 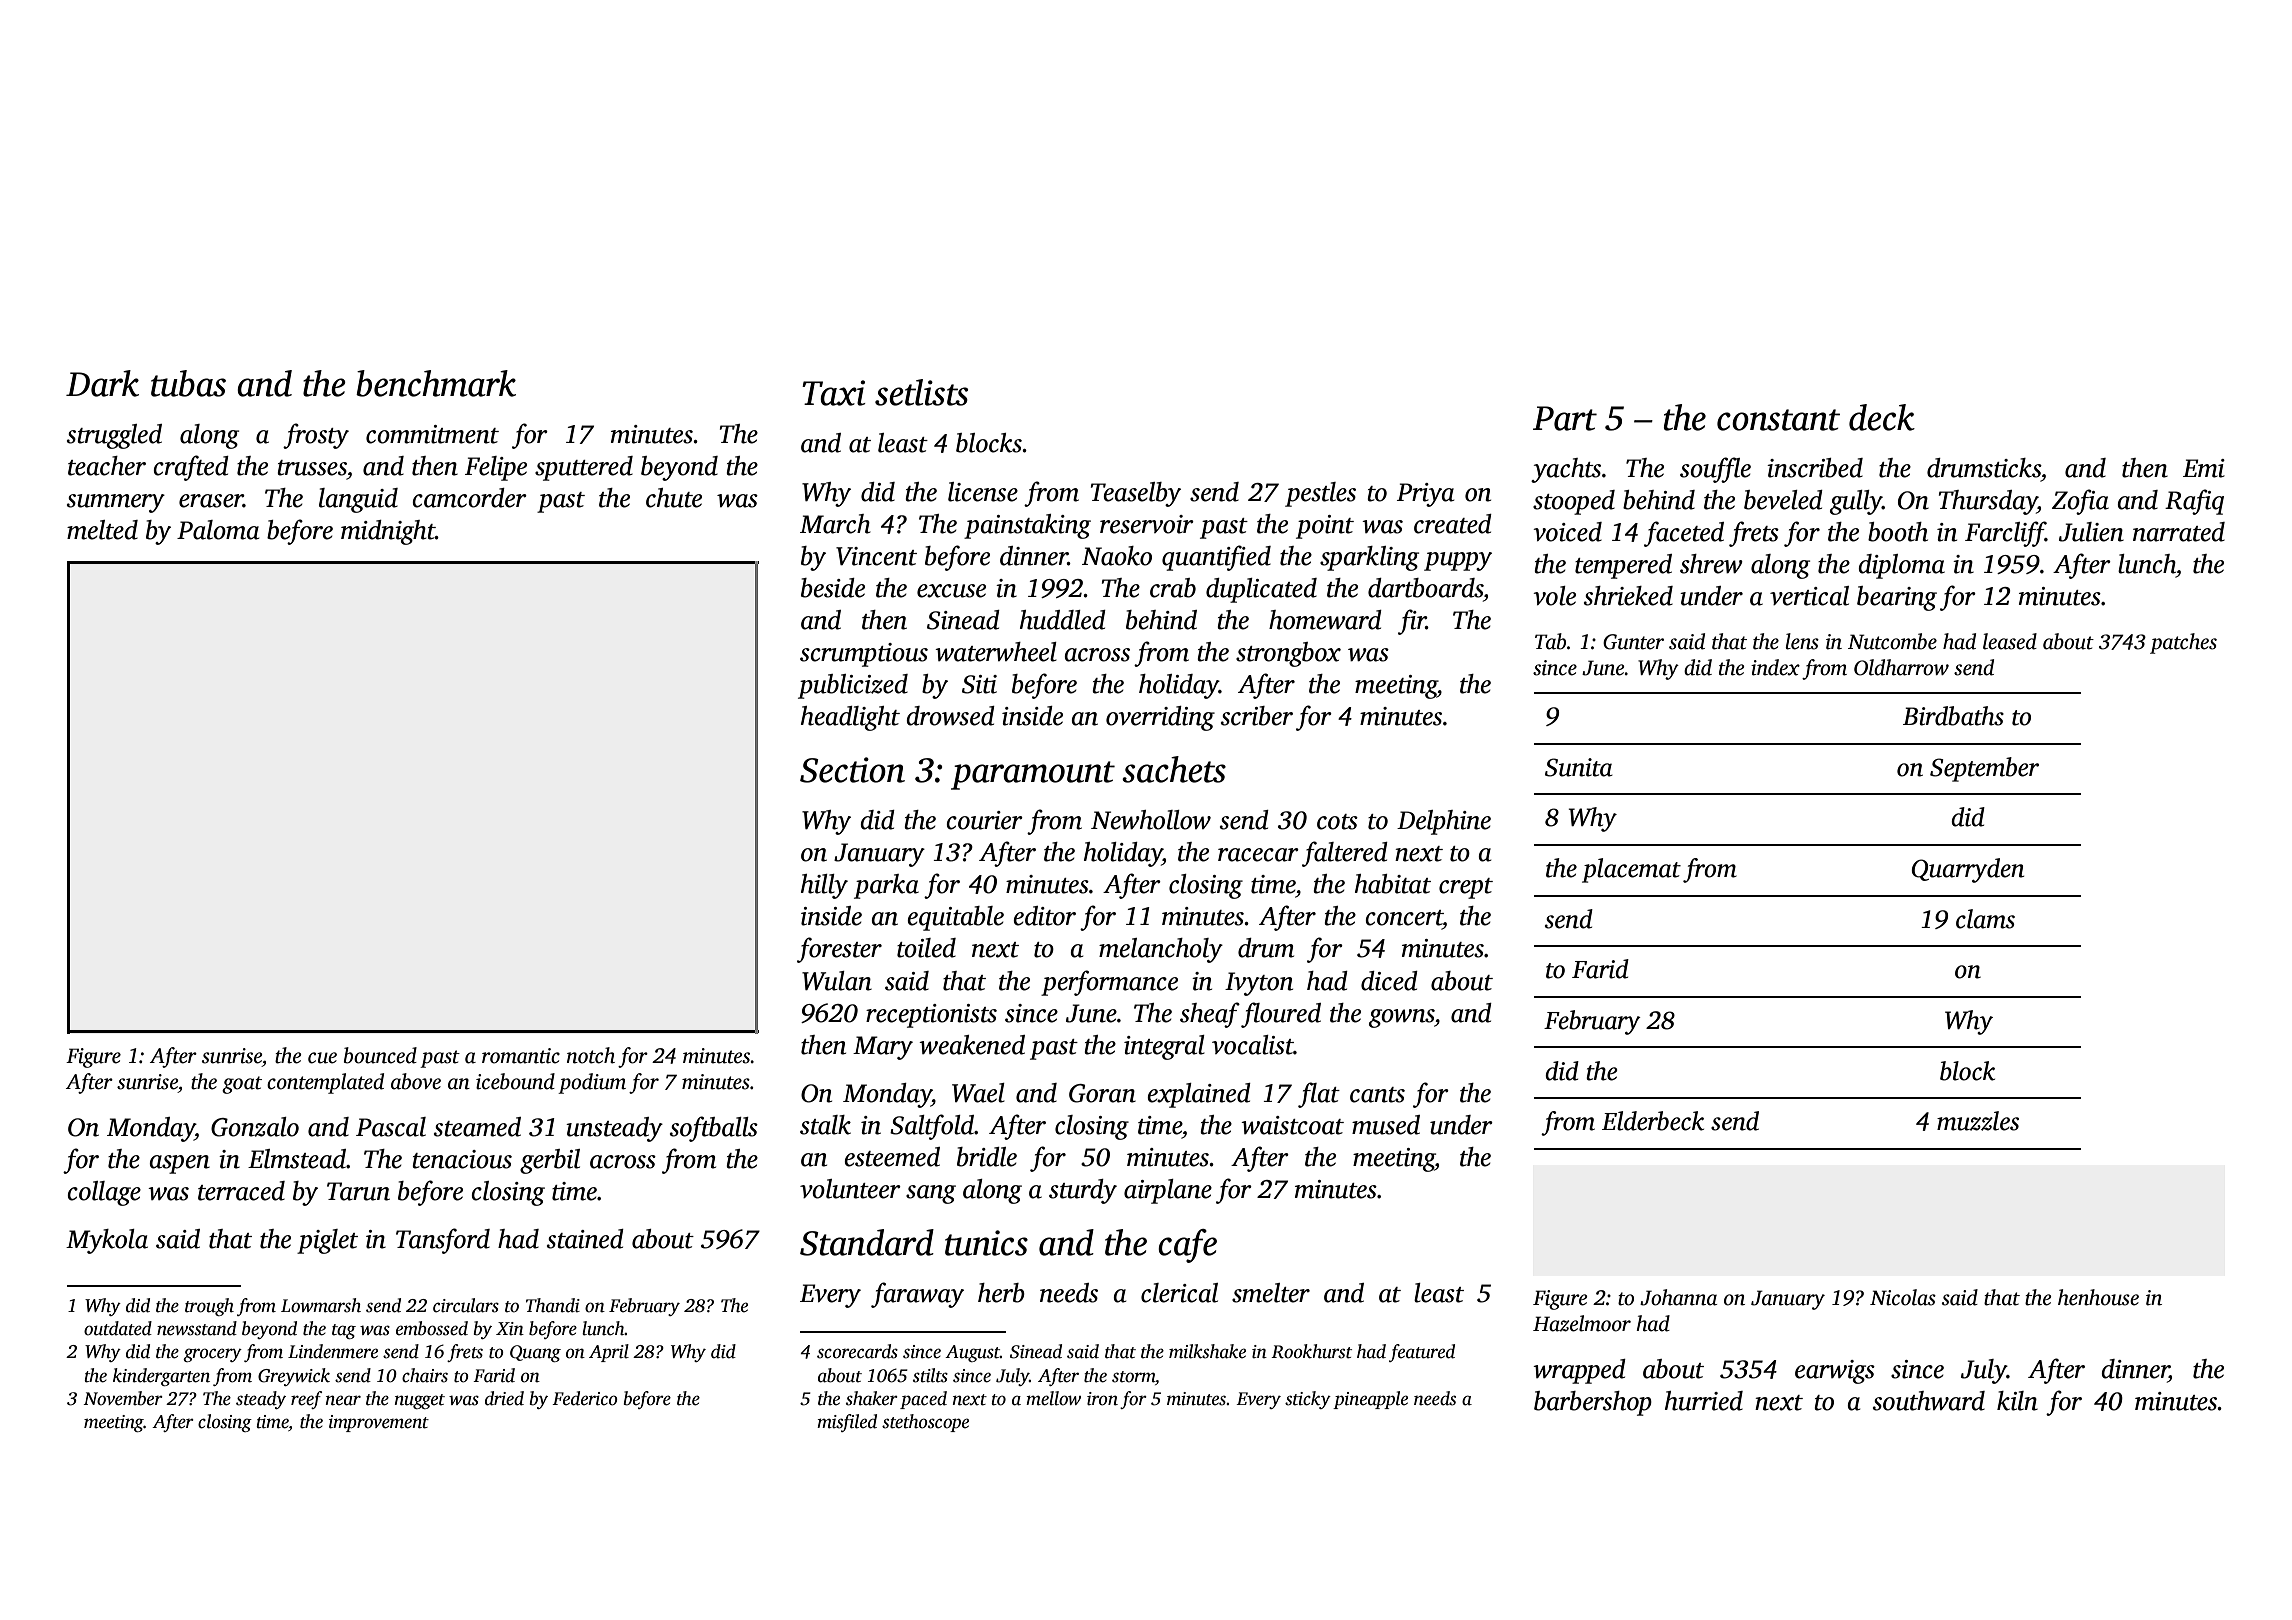 I want to click on setlists, so click(x=921, y=392).
